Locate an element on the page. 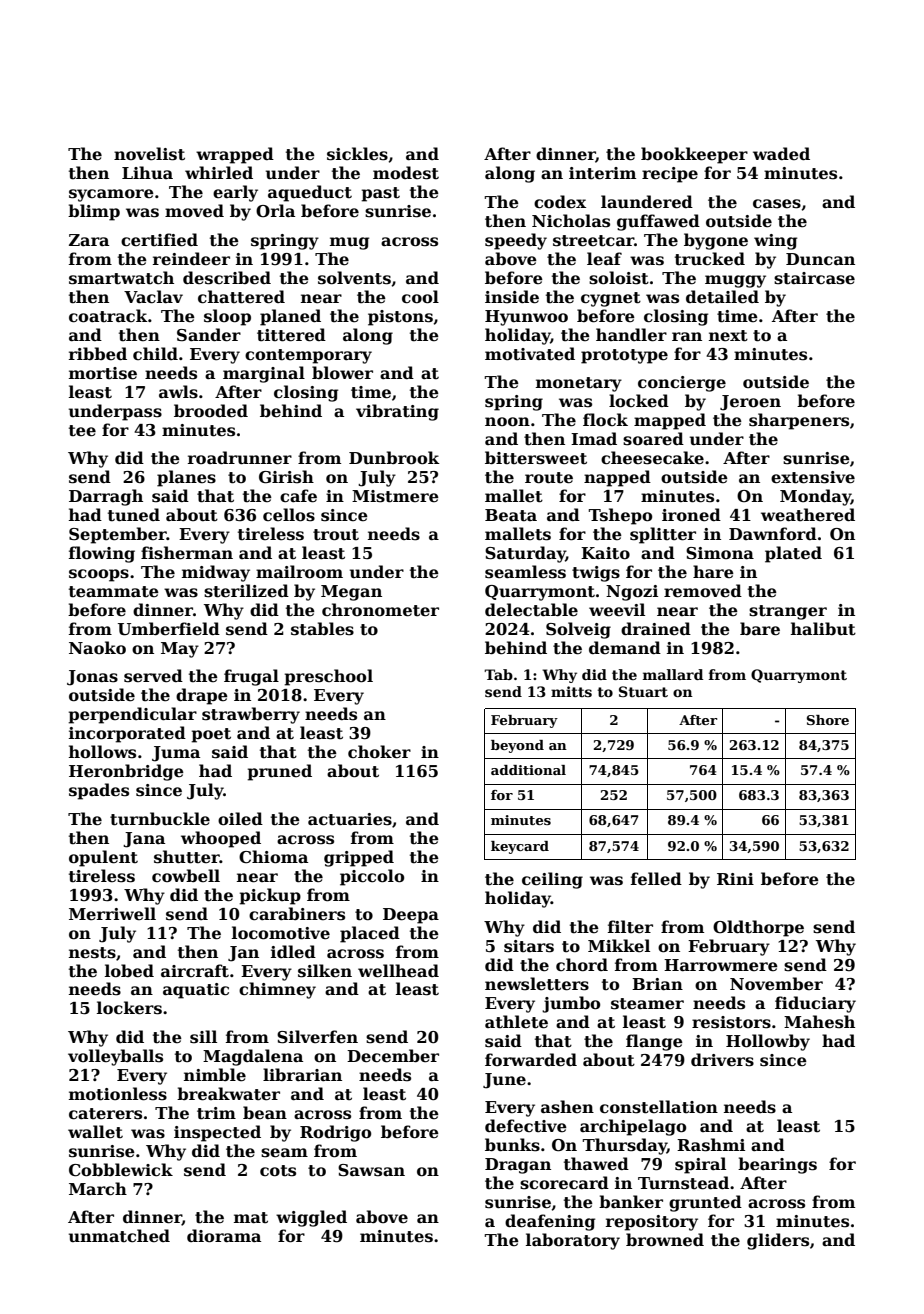  Shore is located at coordinates (828, 720).
